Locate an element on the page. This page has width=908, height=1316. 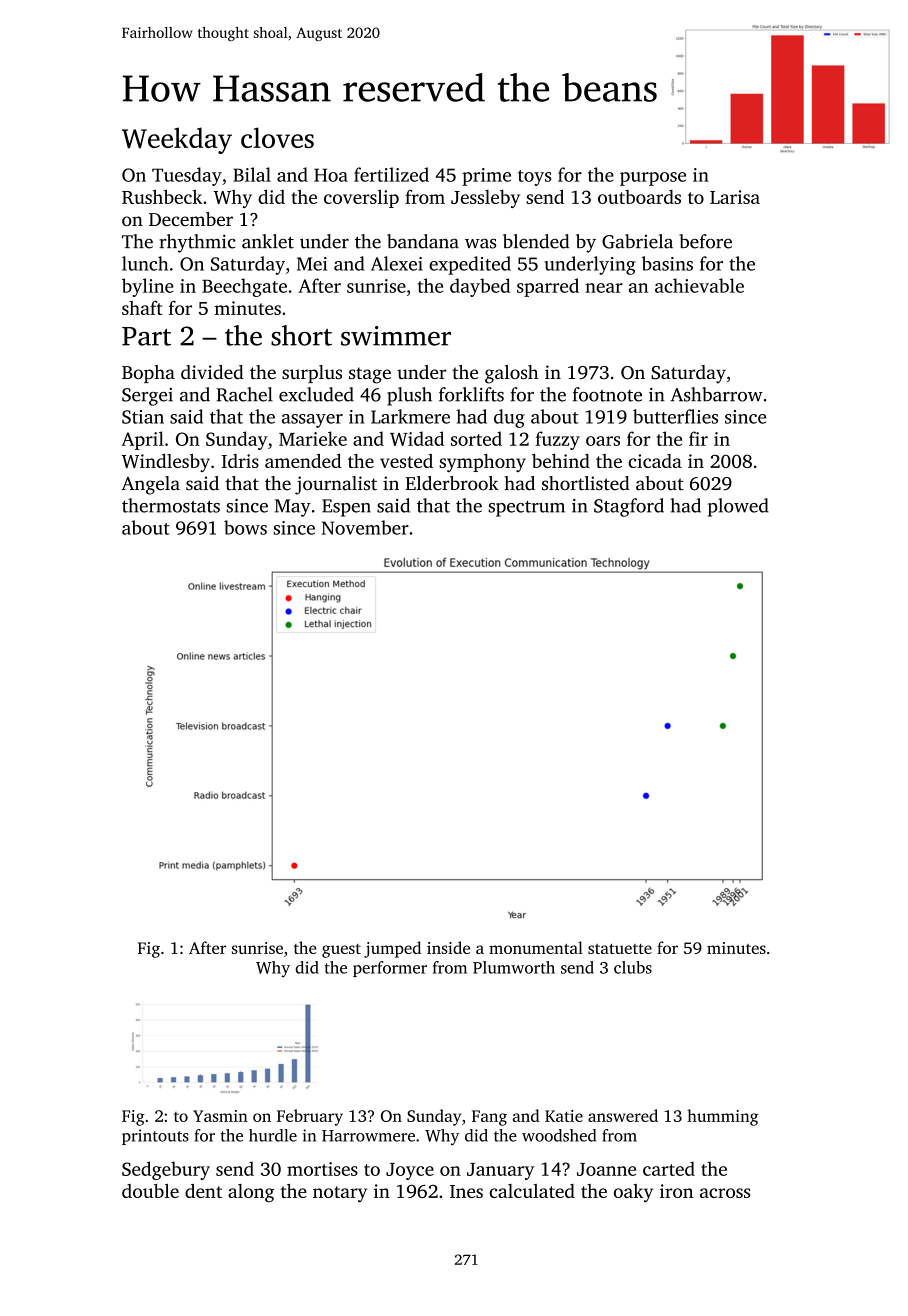
answered is located at coordinates (623, 1115).
